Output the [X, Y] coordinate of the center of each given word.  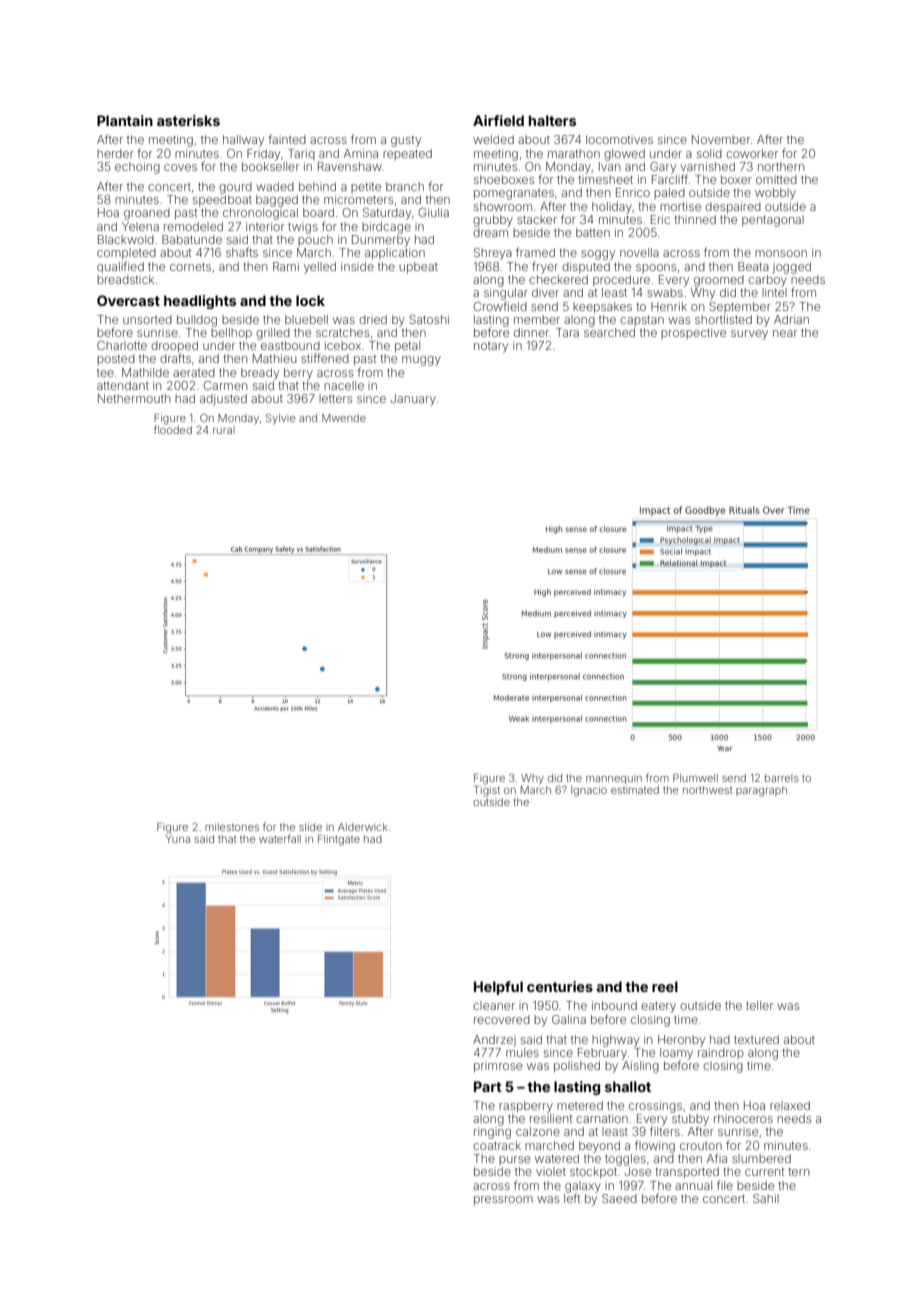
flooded [173, 429]
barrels [782, 778]
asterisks [188, 120]
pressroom [503, 1201]
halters [552, 120]
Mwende [344, 418]
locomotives [619, 139]
